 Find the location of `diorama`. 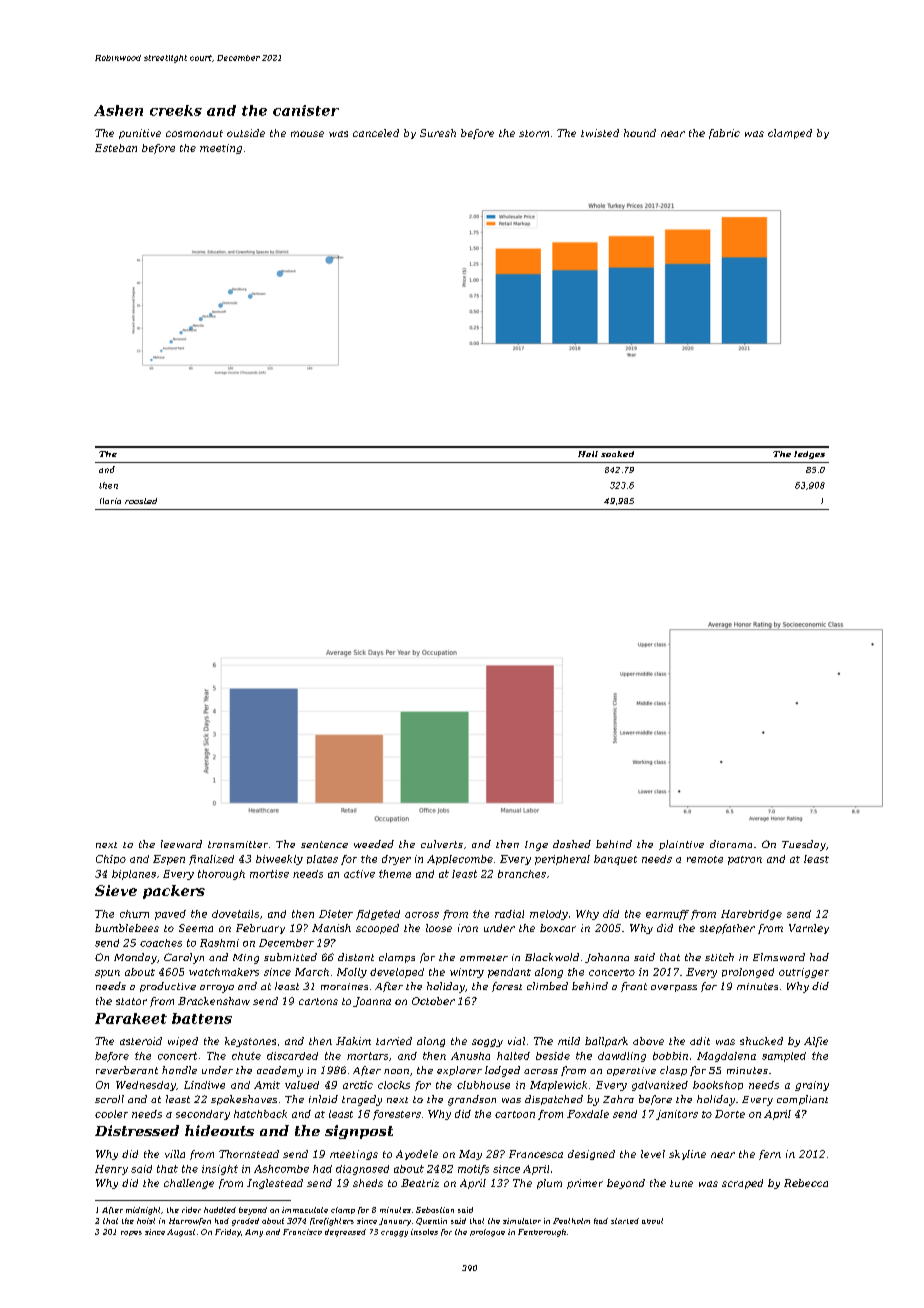

diorama is located at coordinates (731, 844).
